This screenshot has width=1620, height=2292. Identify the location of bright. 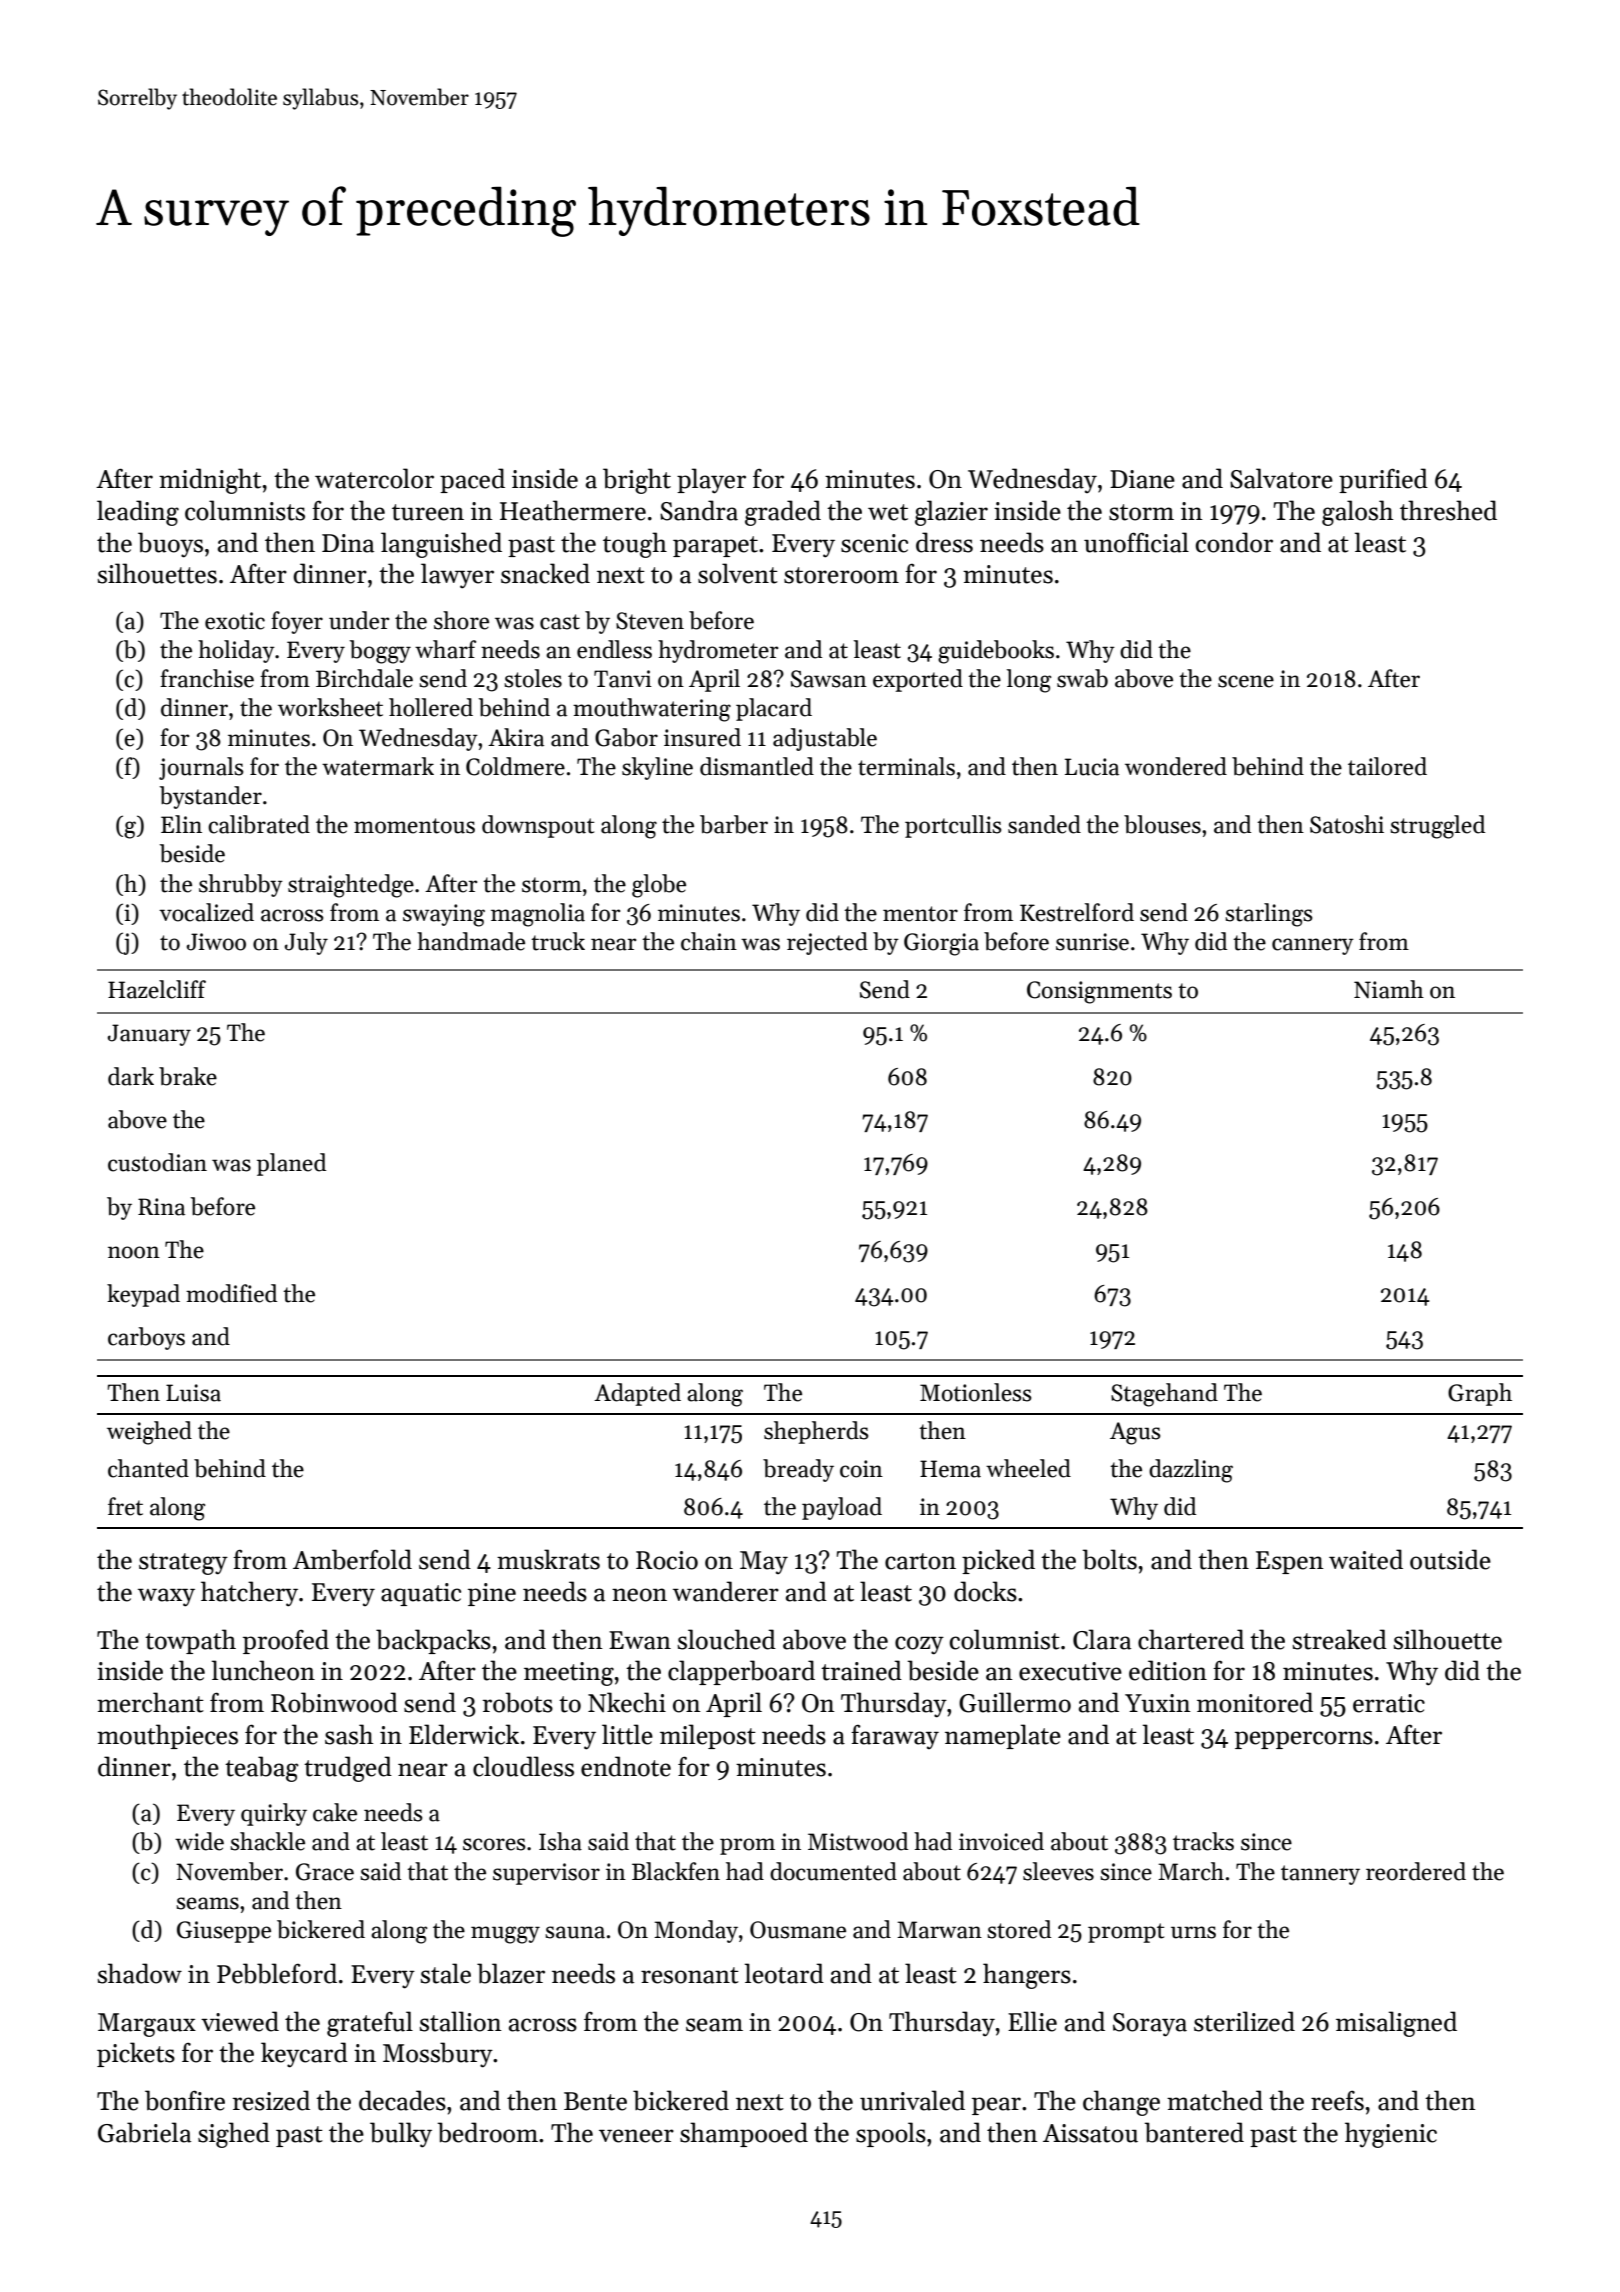
(637, 481).
